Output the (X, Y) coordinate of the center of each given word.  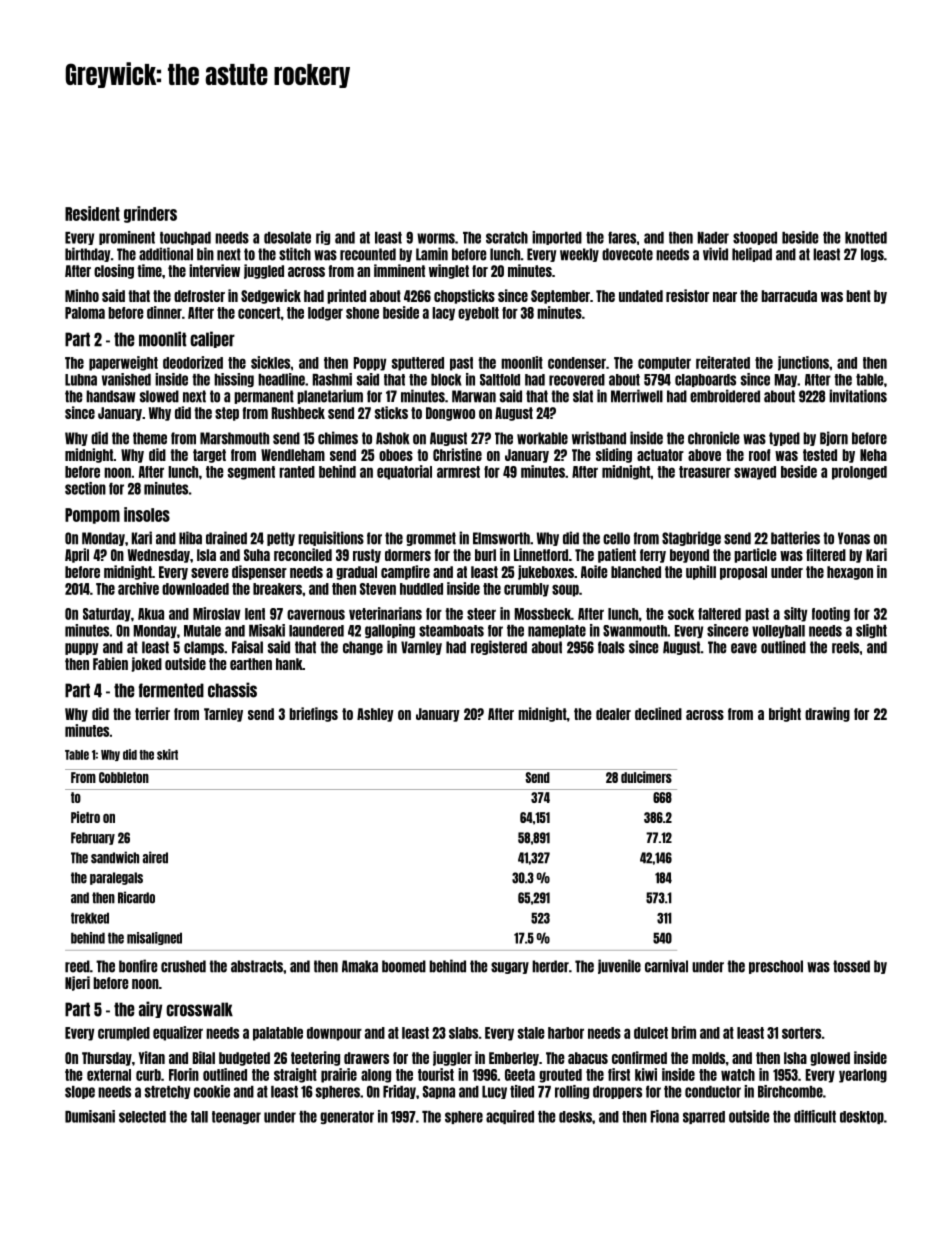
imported (557, 238)
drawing (827, 714)
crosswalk (199, 1009)
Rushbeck (298, 413)
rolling (572, 1092)
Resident (92, 213)
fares (622, 237)
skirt (167, 754)
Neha (873, 455)
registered (499, 647)
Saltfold (500, 380)
